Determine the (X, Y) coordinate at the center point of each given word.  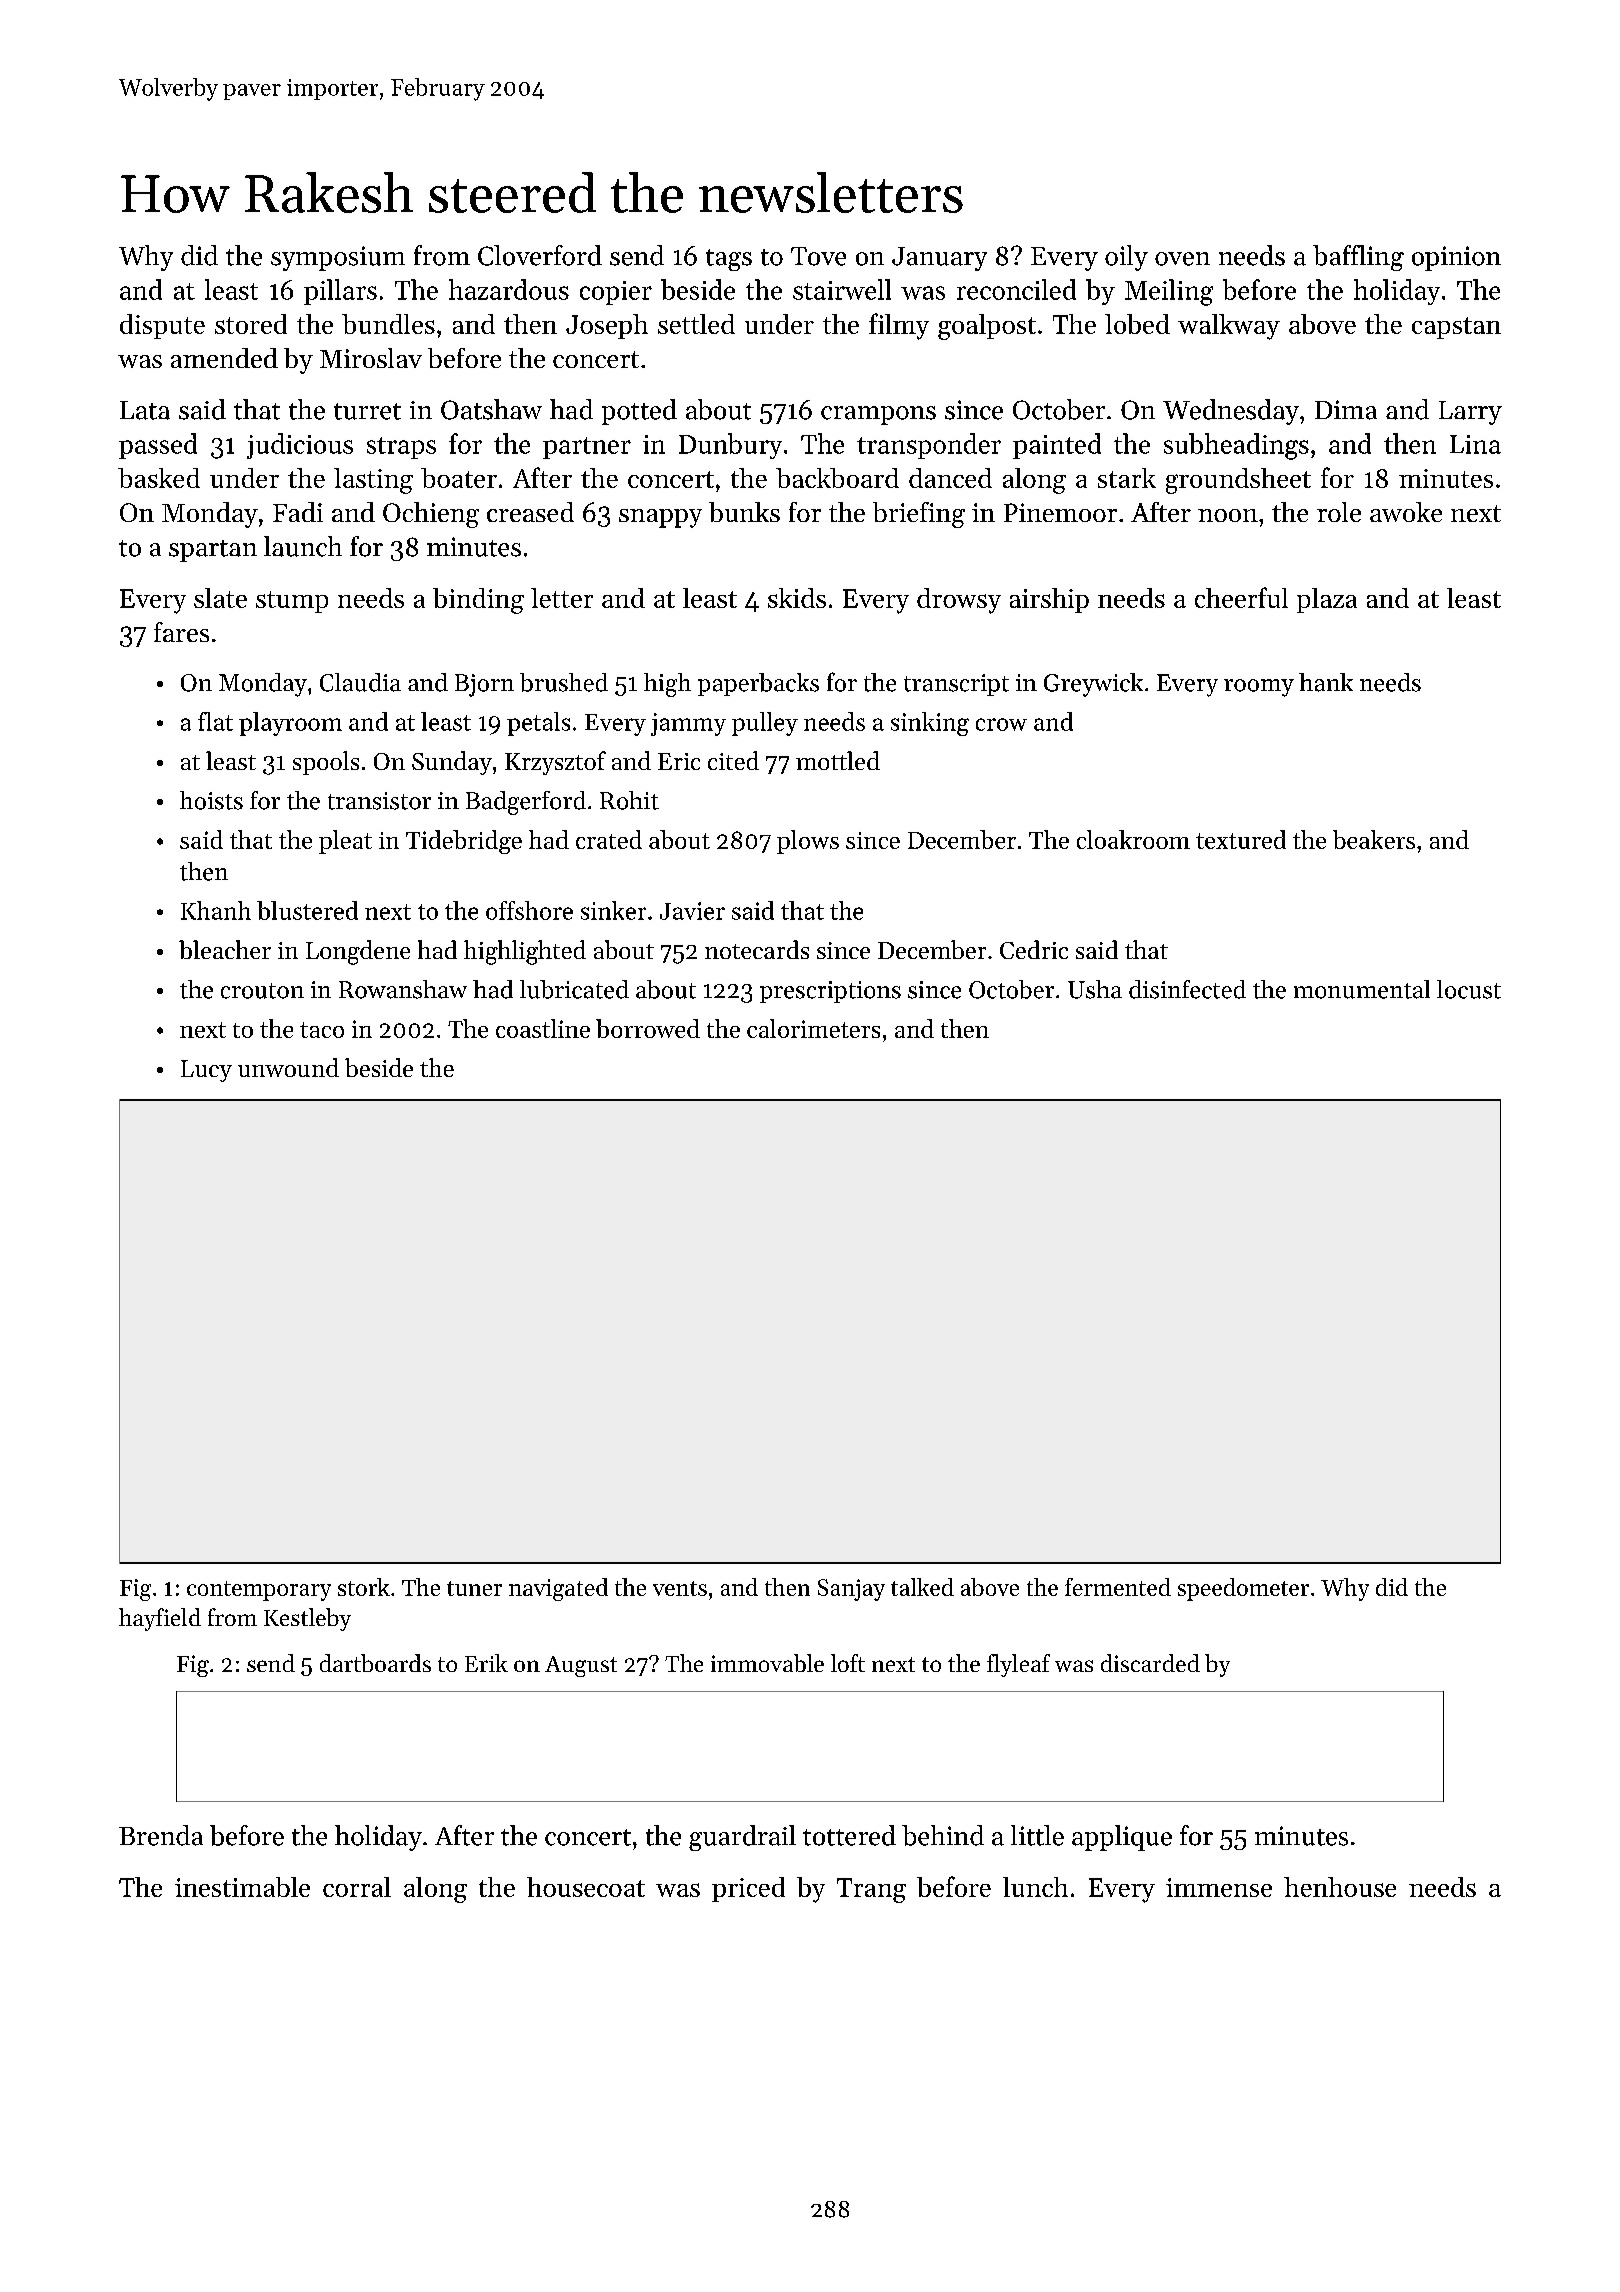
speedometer (1243, 1589)
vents (680, 1588)
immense (1219, 1887)
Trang (871, 1890)
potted (639, 412)
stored (251, 324)
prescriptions (830, 992)
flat (215, 721)
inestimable (242, 1887)
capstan (1456, 328)
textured (1241, 839)
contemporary (259, 1591)
